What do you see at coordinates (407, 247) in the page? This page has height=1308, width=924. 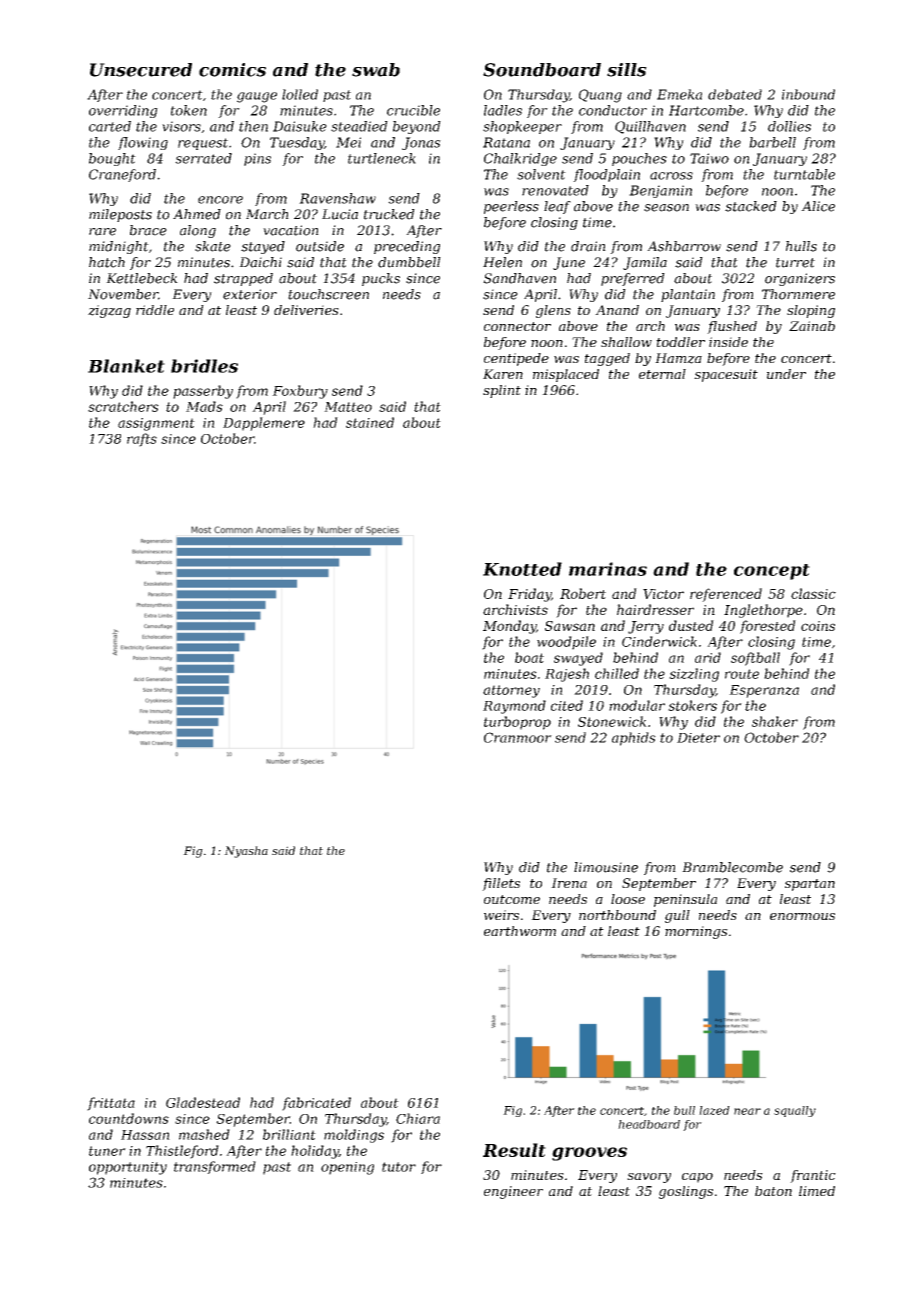 I see `preceding` at bounding box center [407, 247].
